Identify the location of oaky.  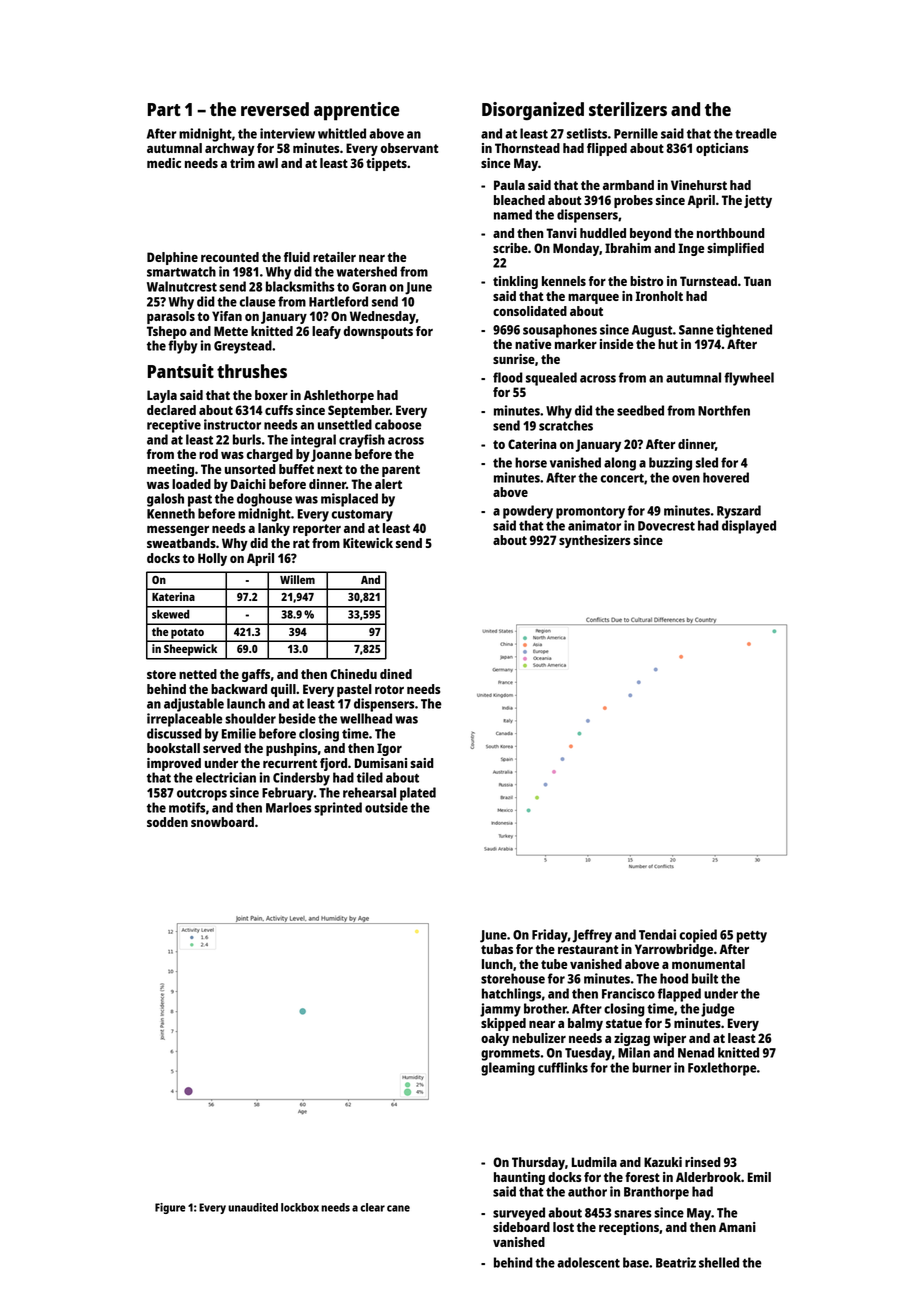
(495, 1039).
